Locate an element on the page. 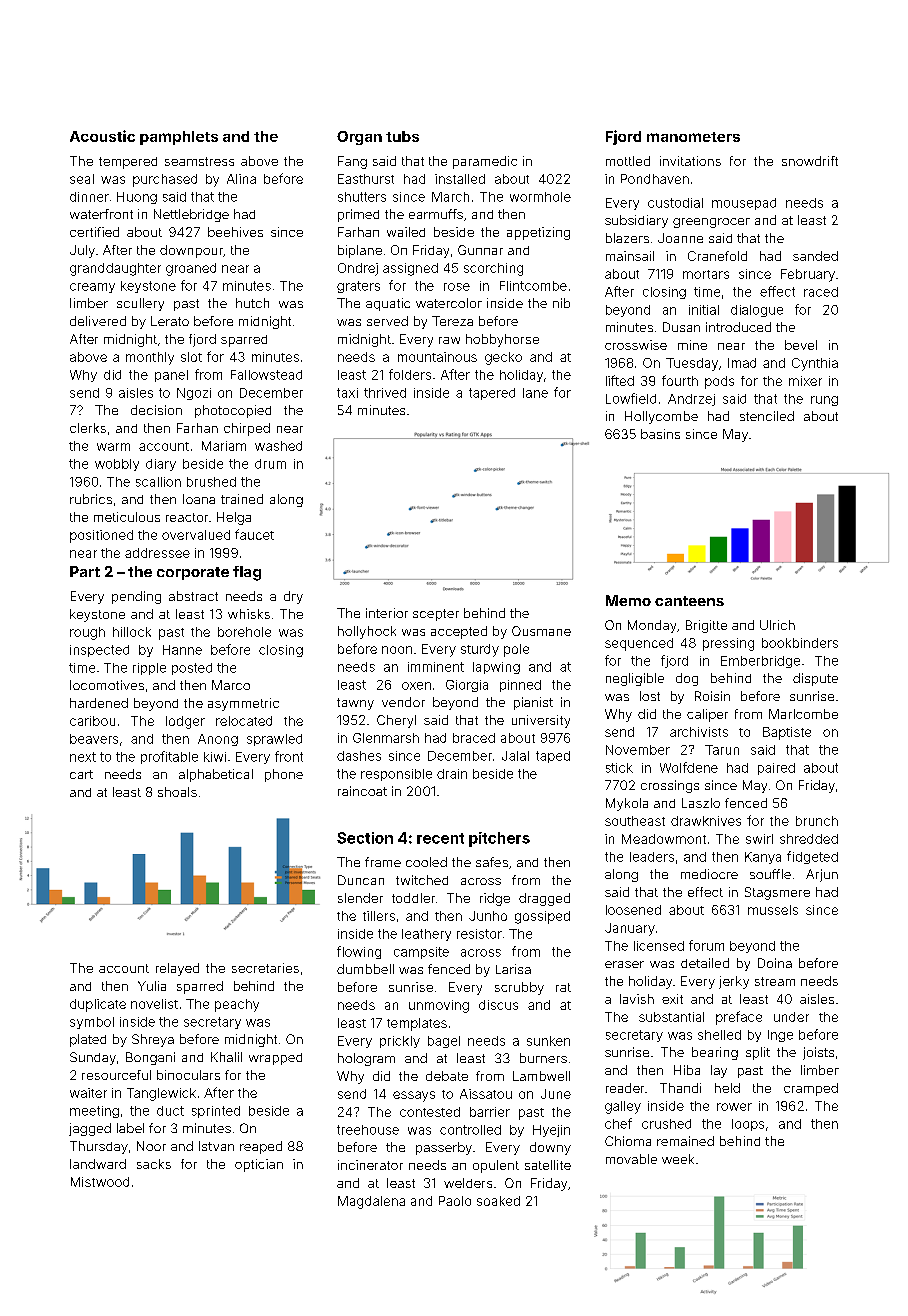  soaked is located at coordinates (498, 1201).
